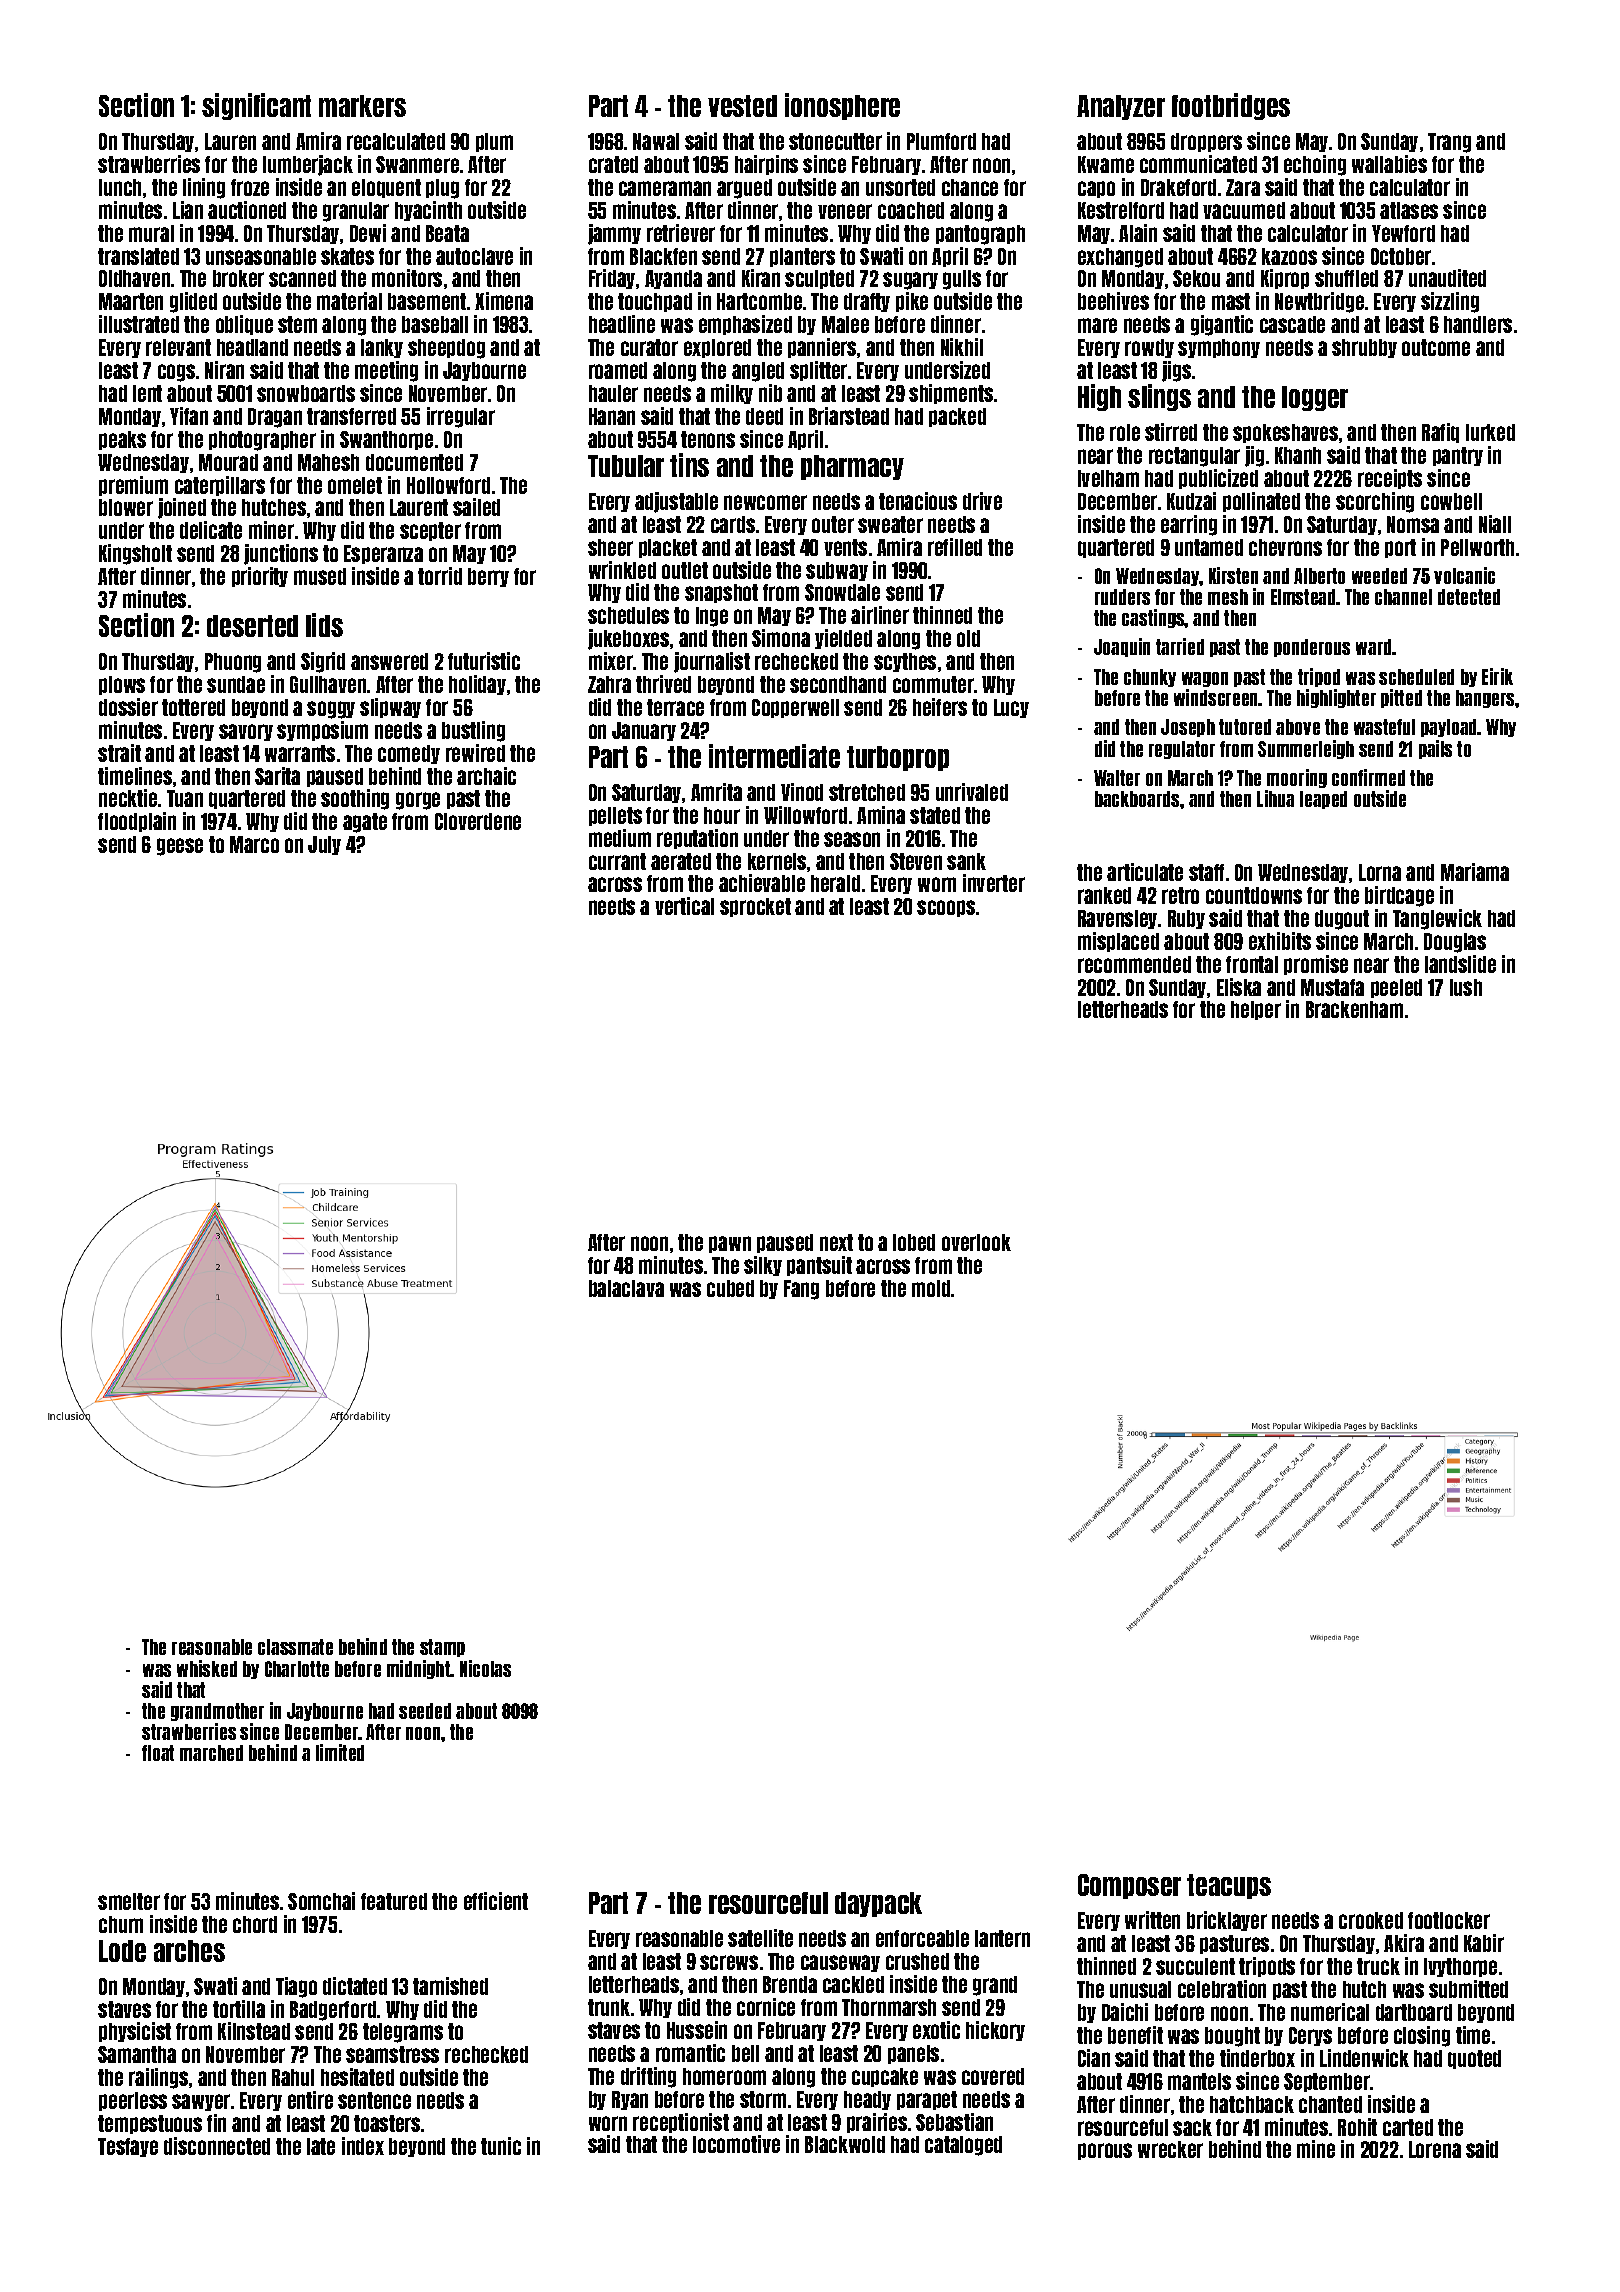 Image resolution: width=1620 pixels, height=2292 pixels. I want to click on agate, so click(365, 823).
